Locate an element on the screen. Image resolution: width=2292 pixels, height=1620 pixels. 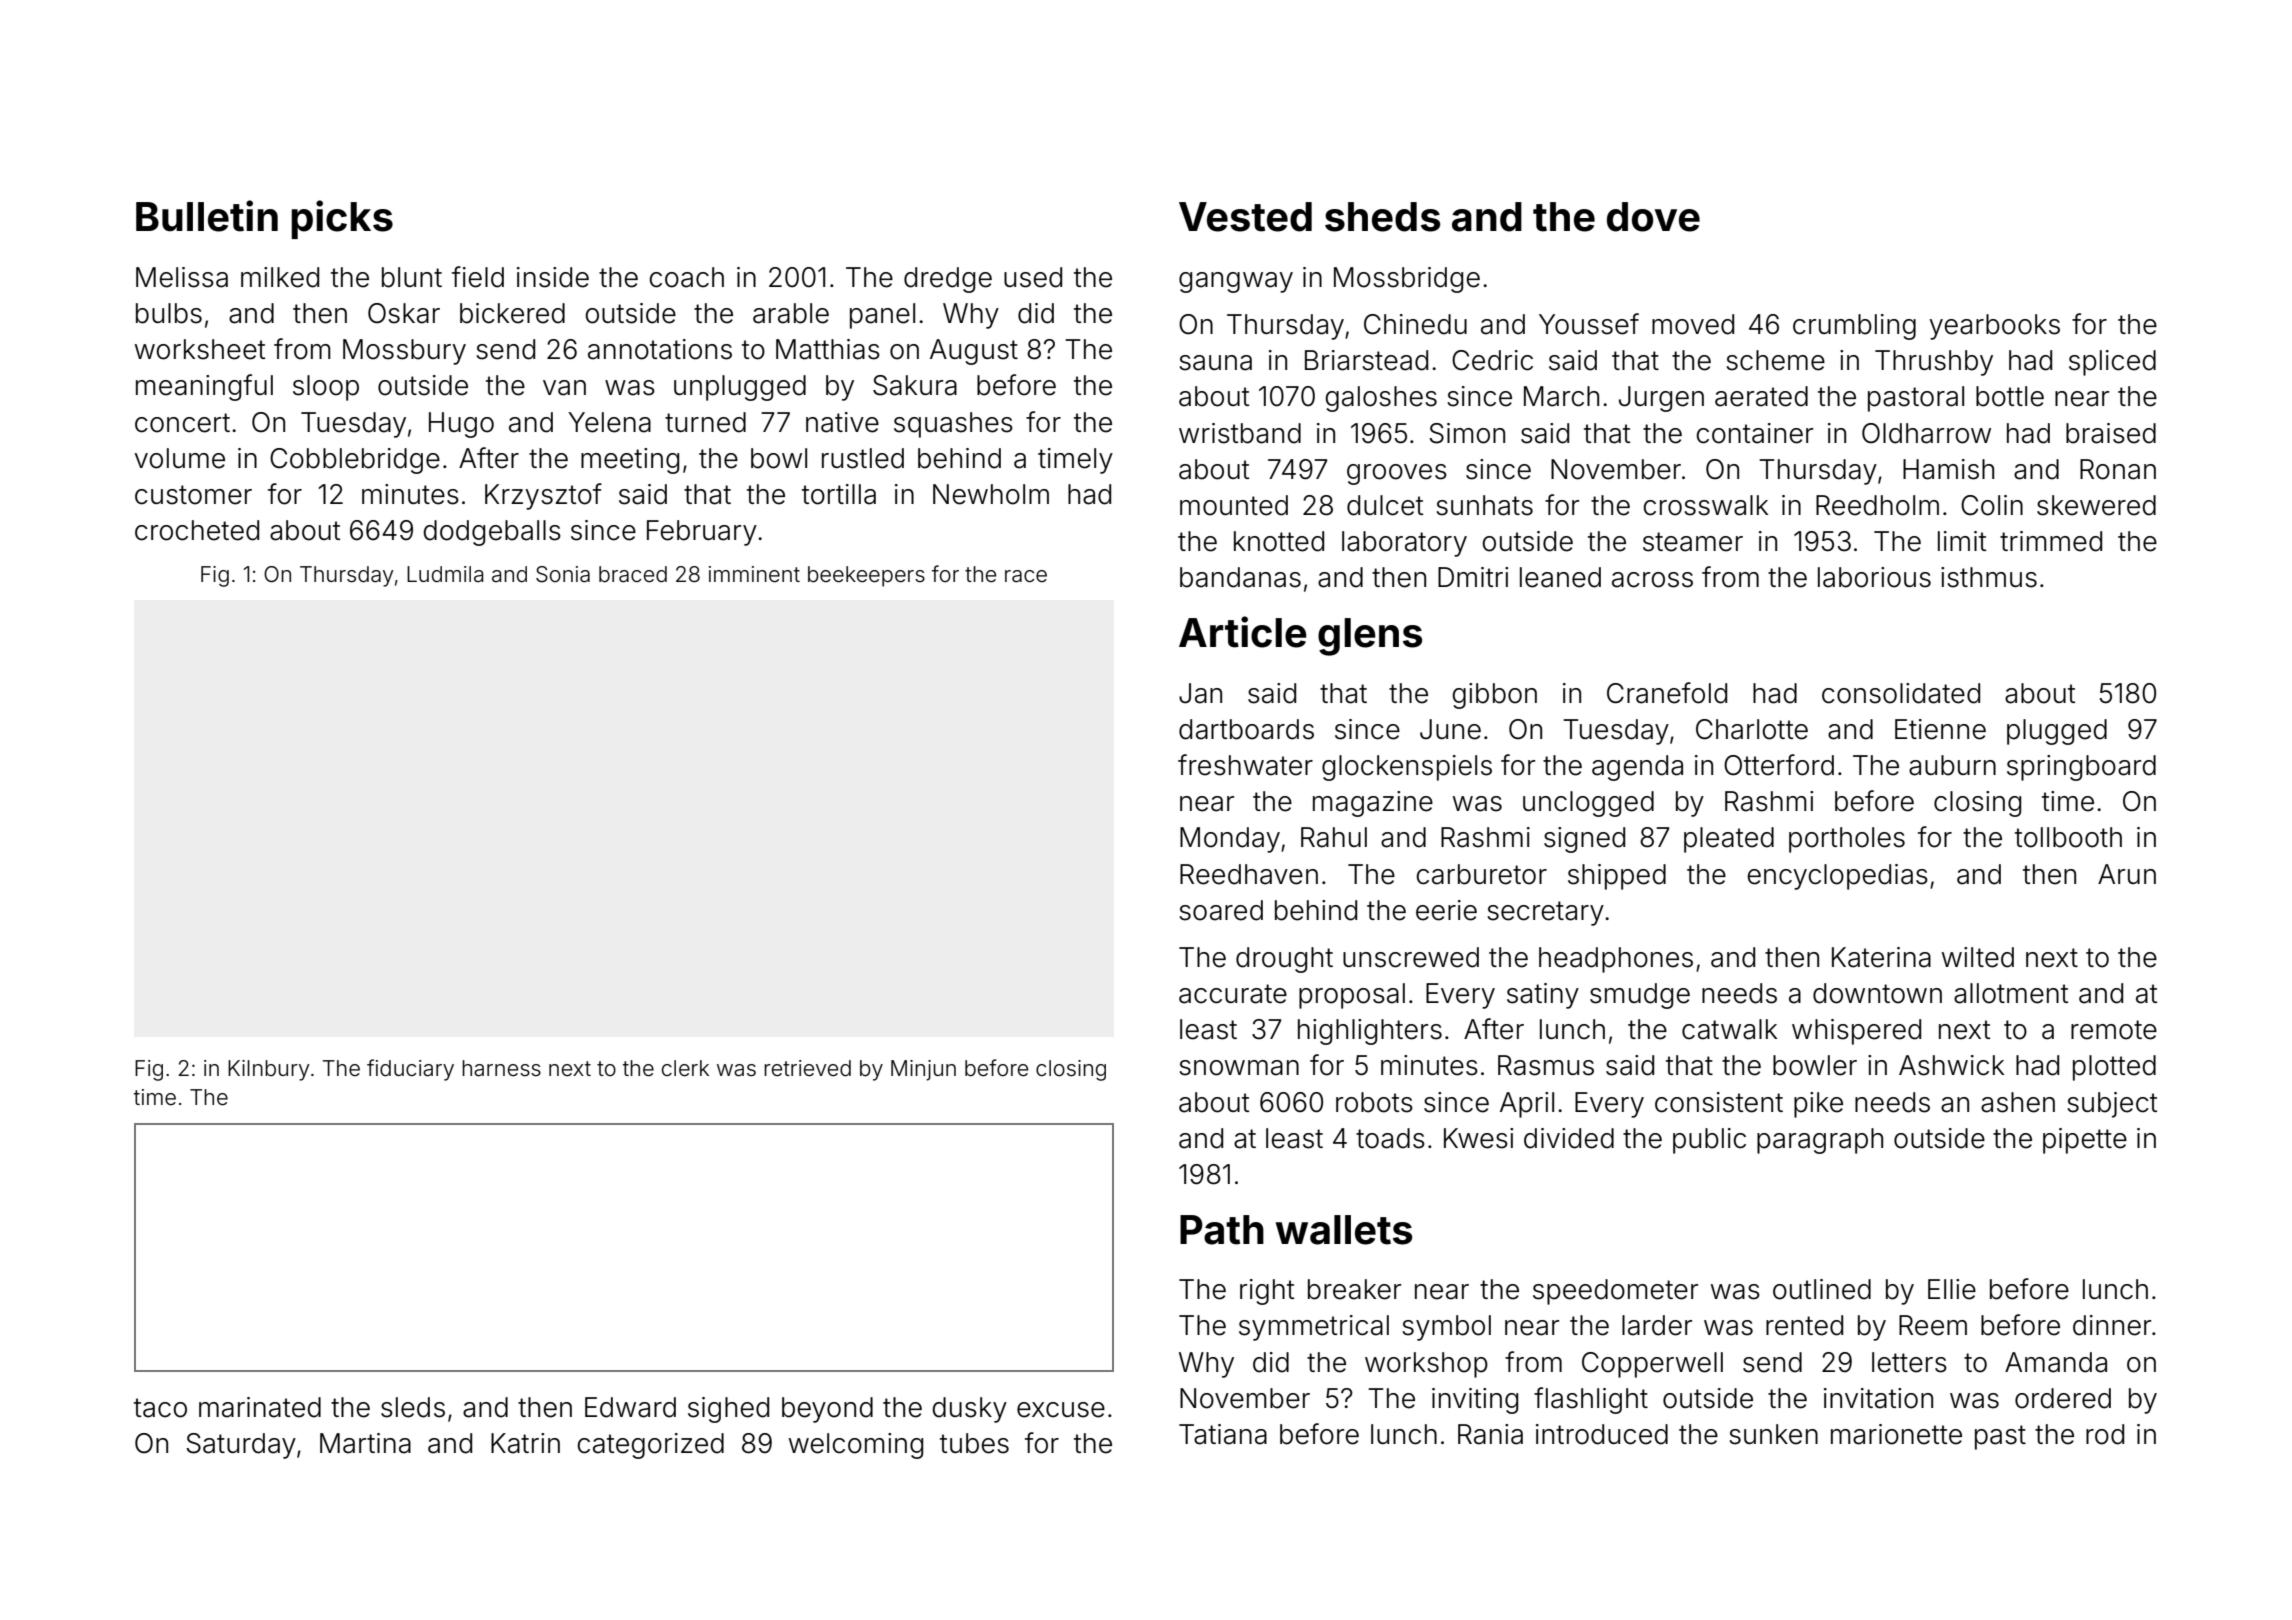
welcoming is located at coordinates (856, 1446).
